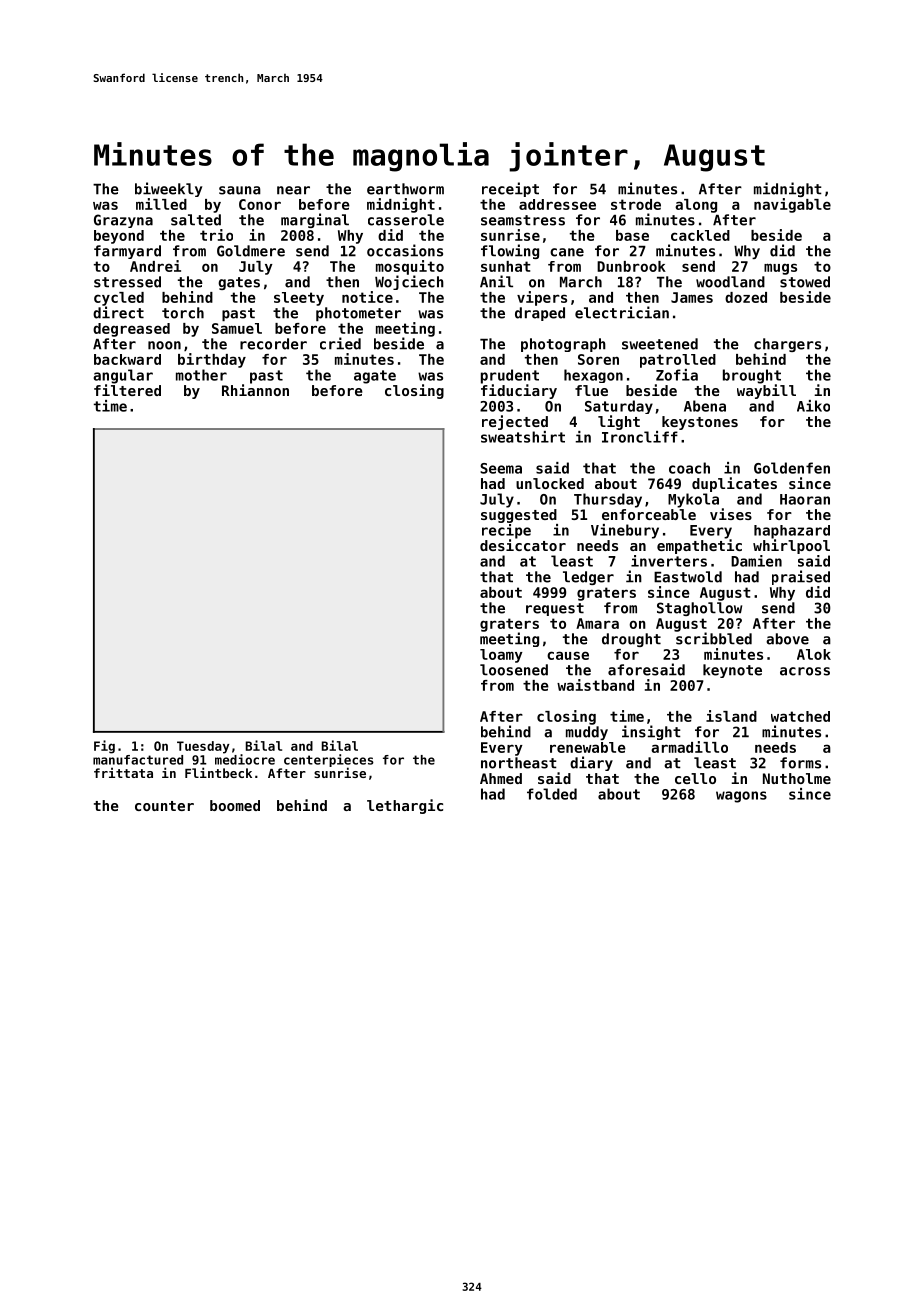 The height and width of the image is (1314, 924). What do you see at coordinates (375, 377) in the image?
I see `agate` at bounding box center [375, 377].
